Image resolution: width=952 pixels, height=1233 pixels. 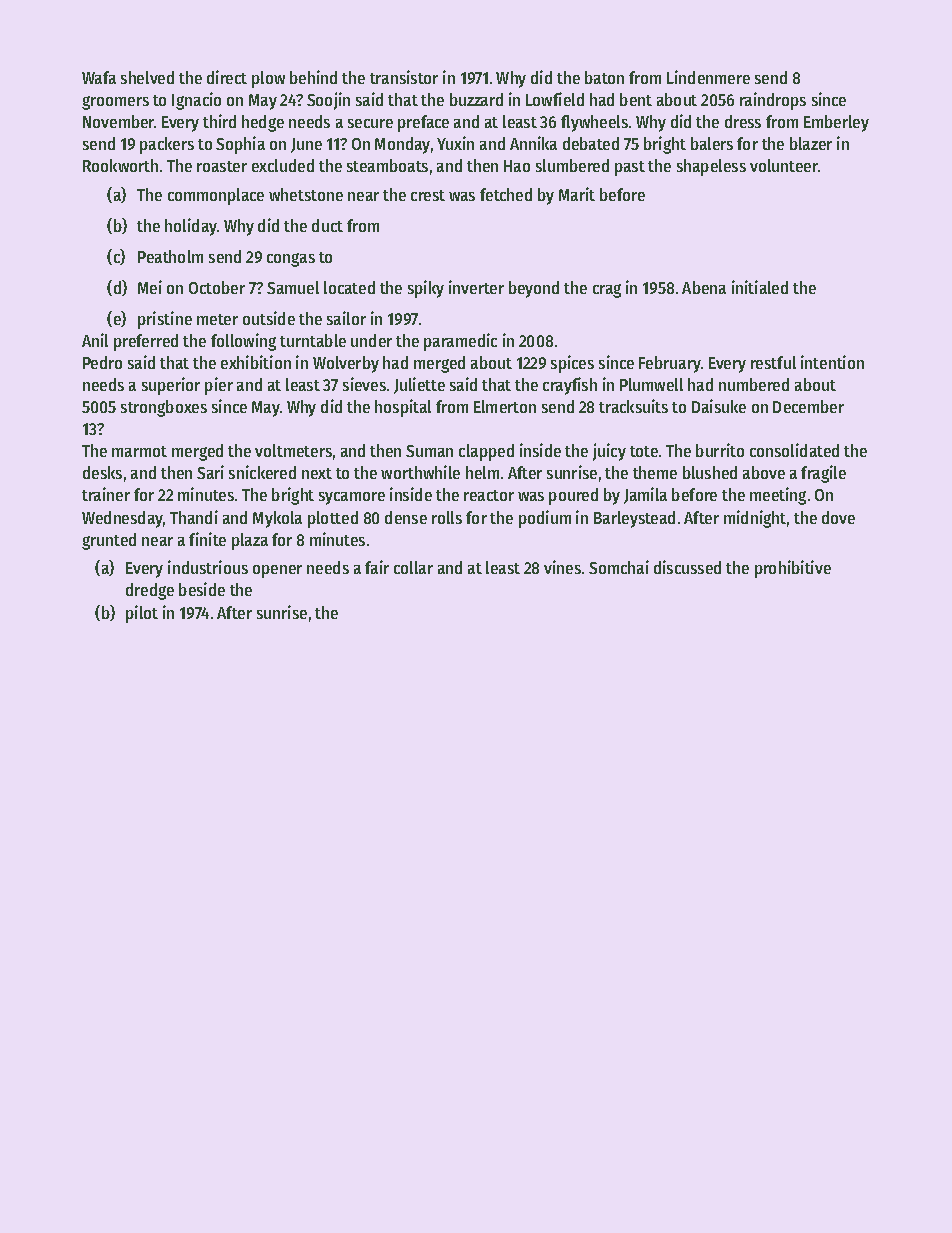 What do you see at coordinates (811, 143) in the screenshot?
I see `blazer` at bounding box center [811, 143].
